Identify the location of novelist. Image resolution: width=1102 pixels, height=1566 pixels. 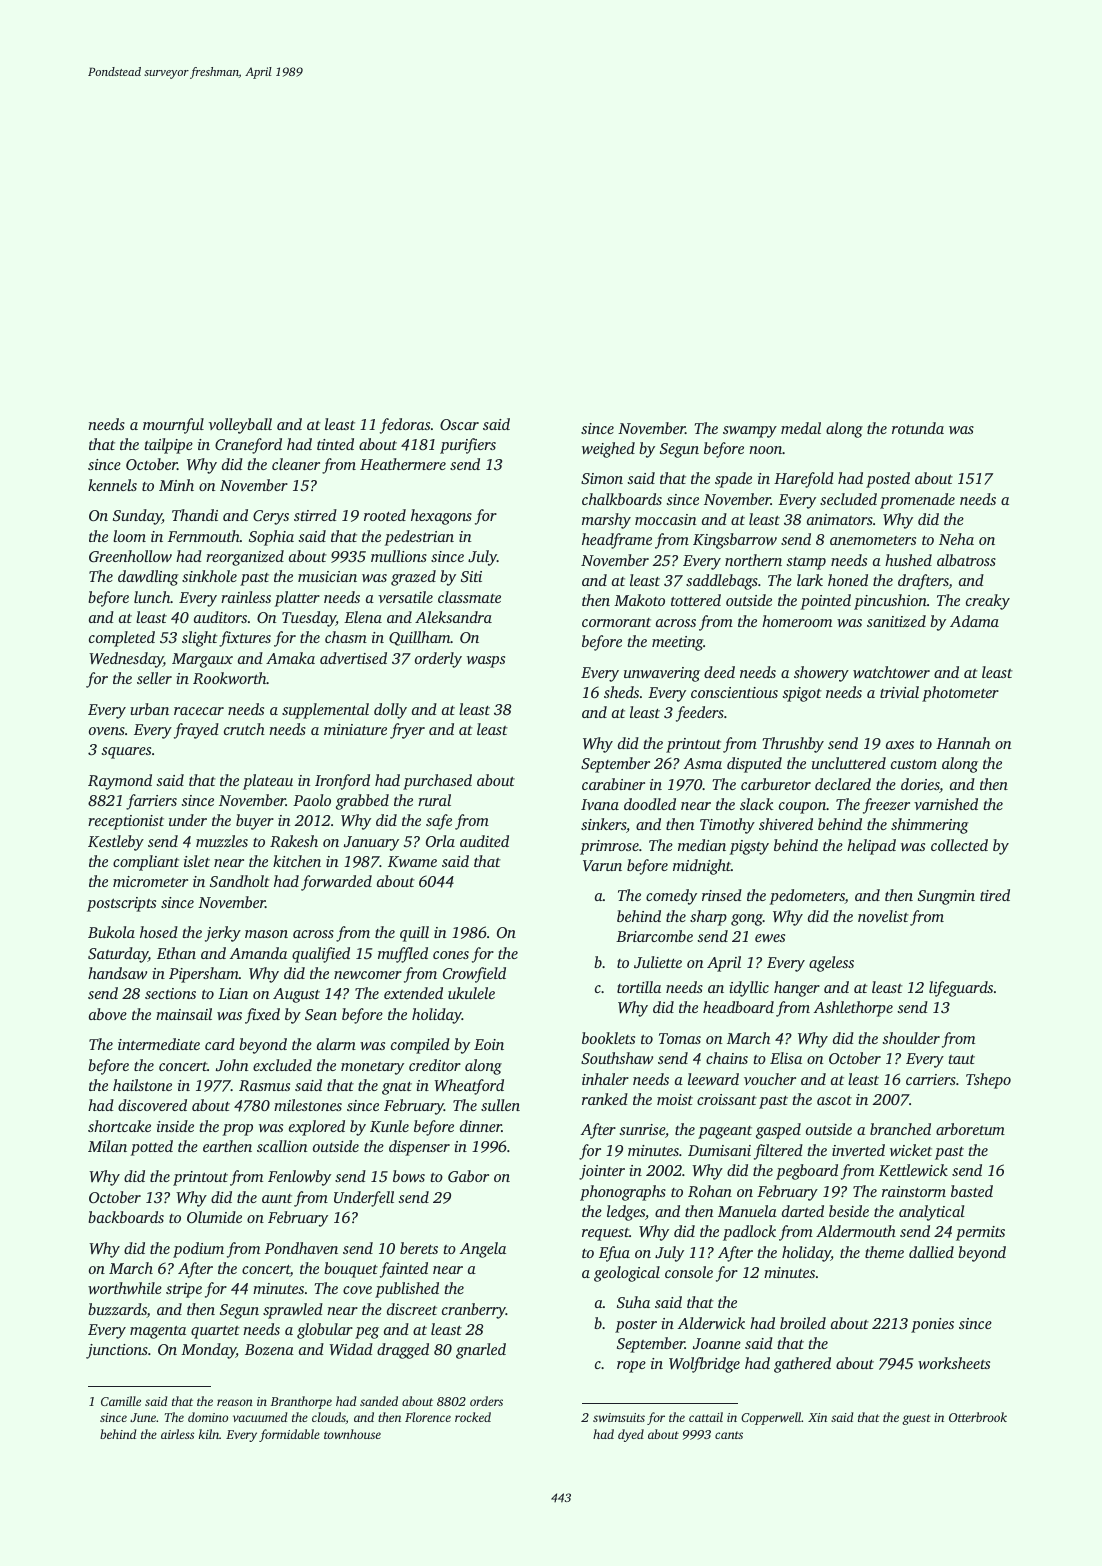
(883, 916).
